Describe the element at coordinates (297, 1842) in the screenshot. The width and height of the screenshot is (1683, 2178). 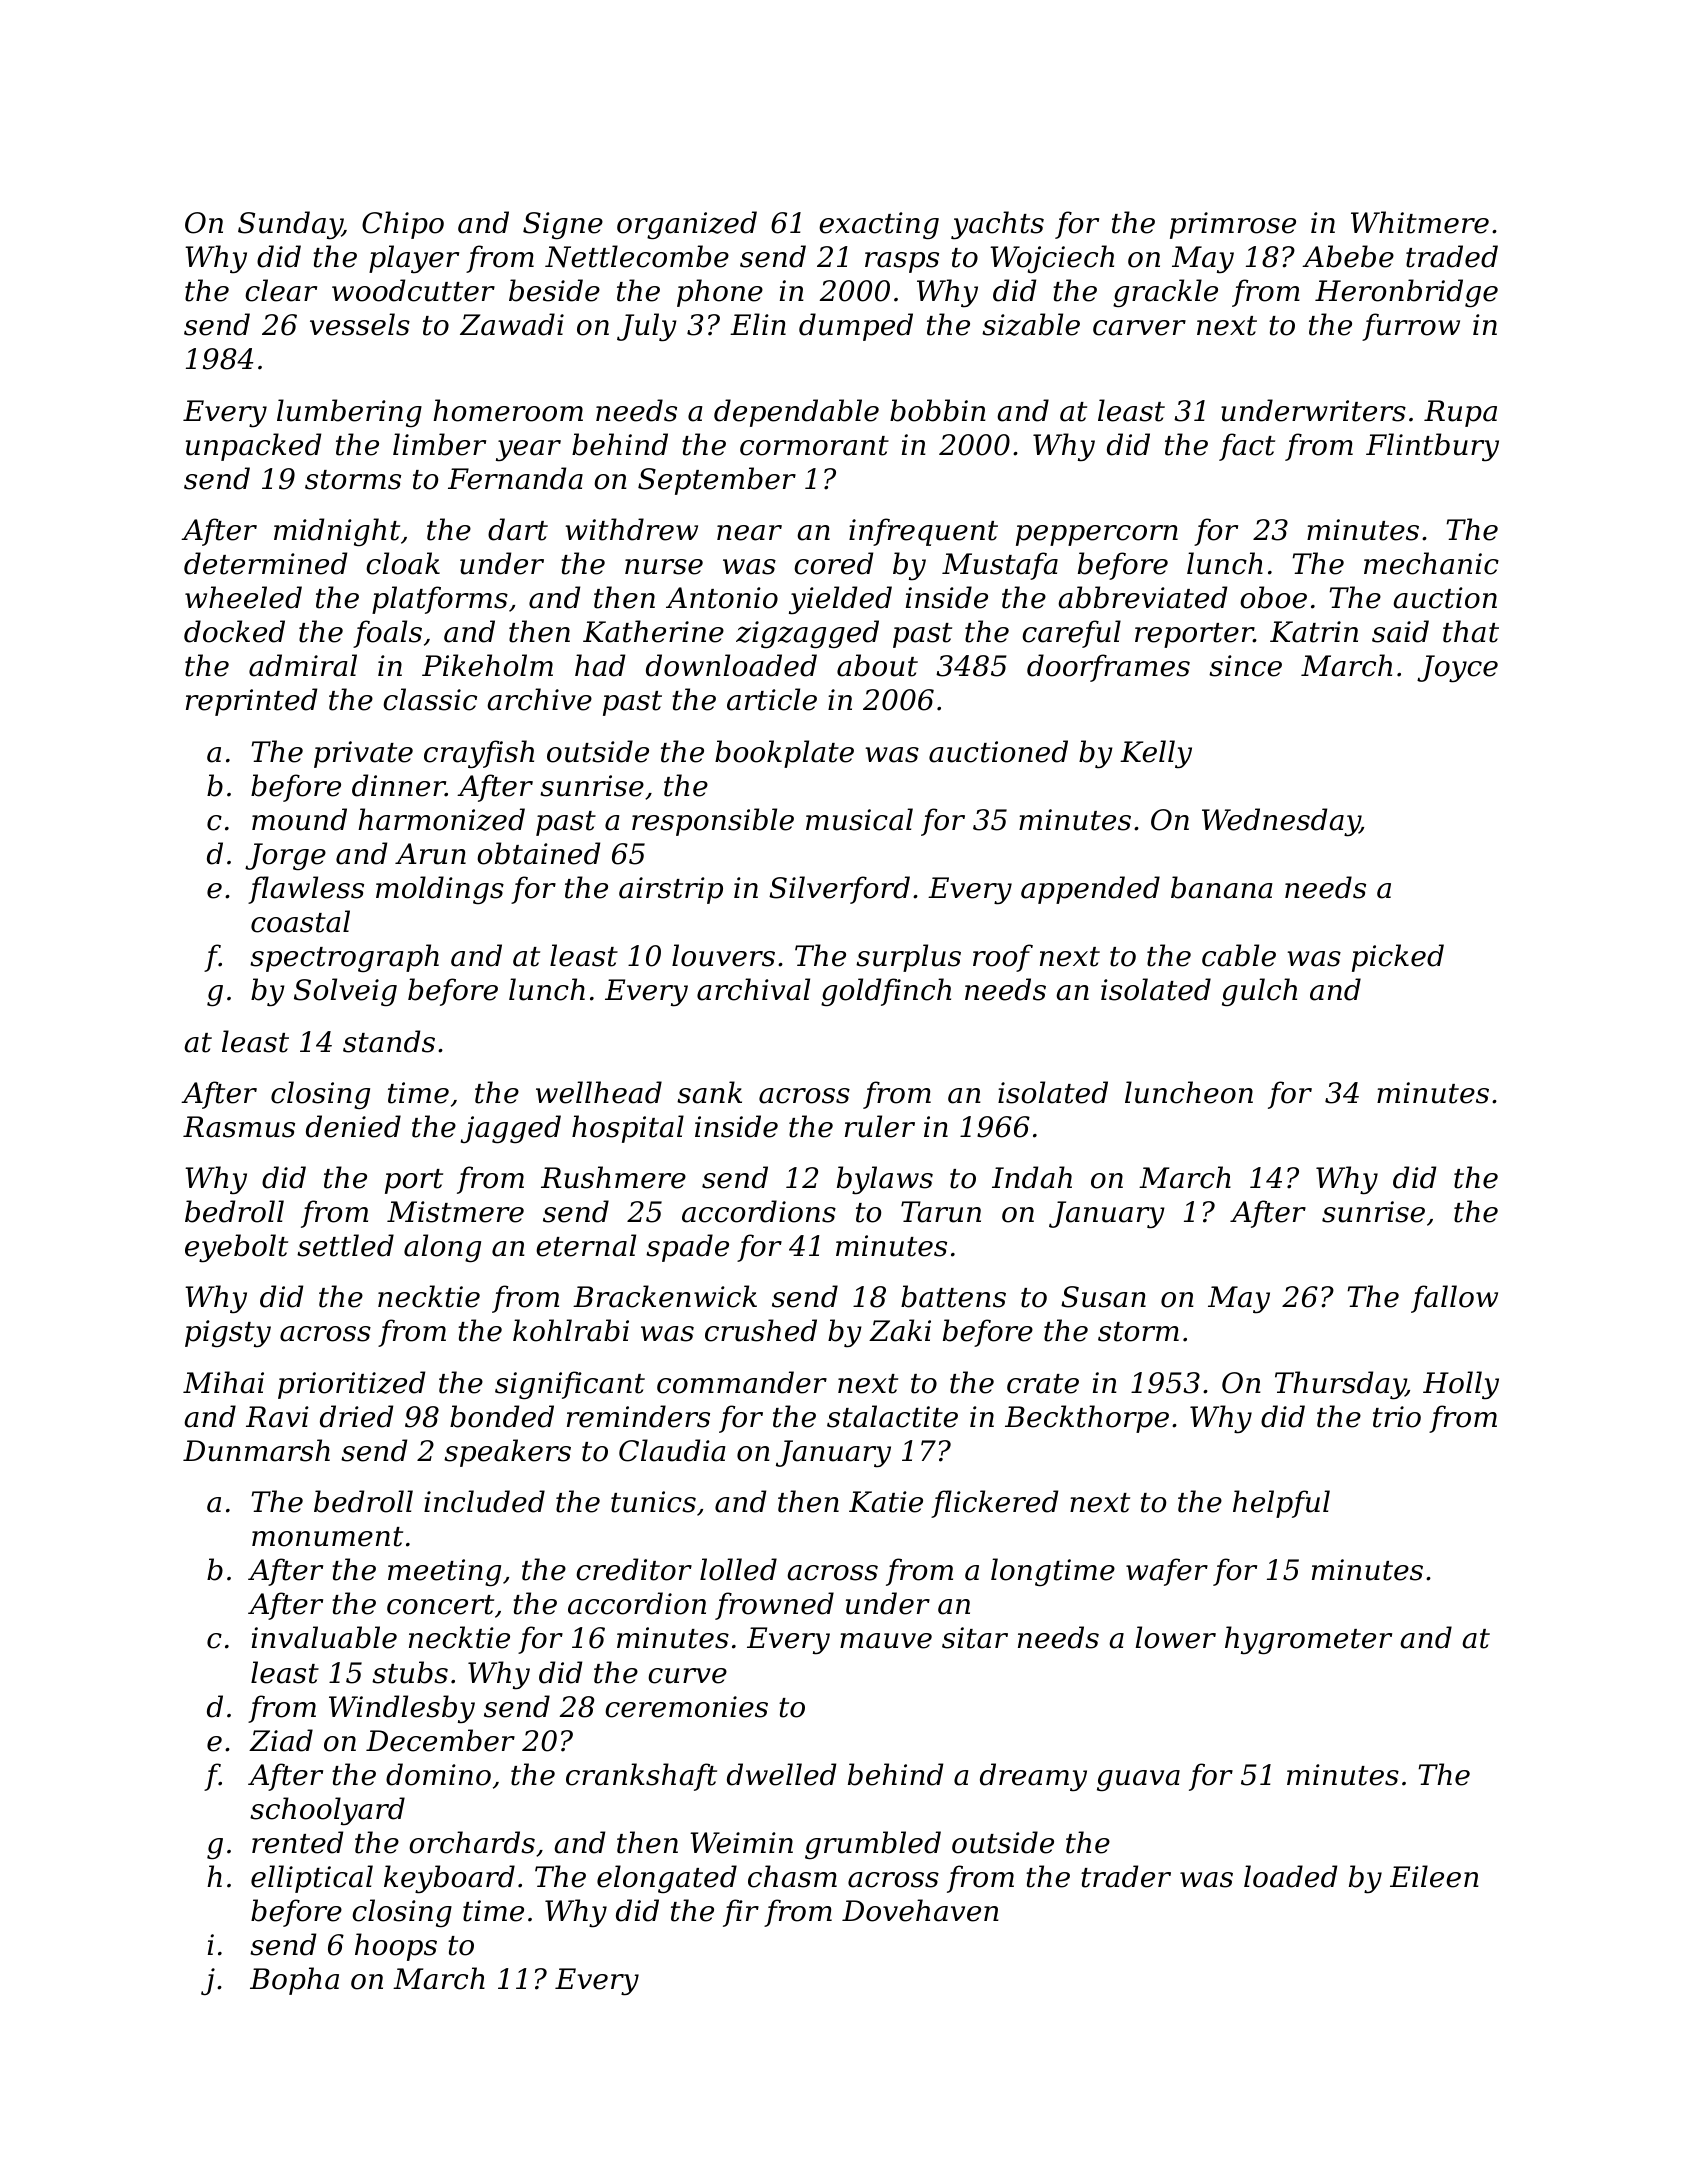
I see `rented` at that location.
